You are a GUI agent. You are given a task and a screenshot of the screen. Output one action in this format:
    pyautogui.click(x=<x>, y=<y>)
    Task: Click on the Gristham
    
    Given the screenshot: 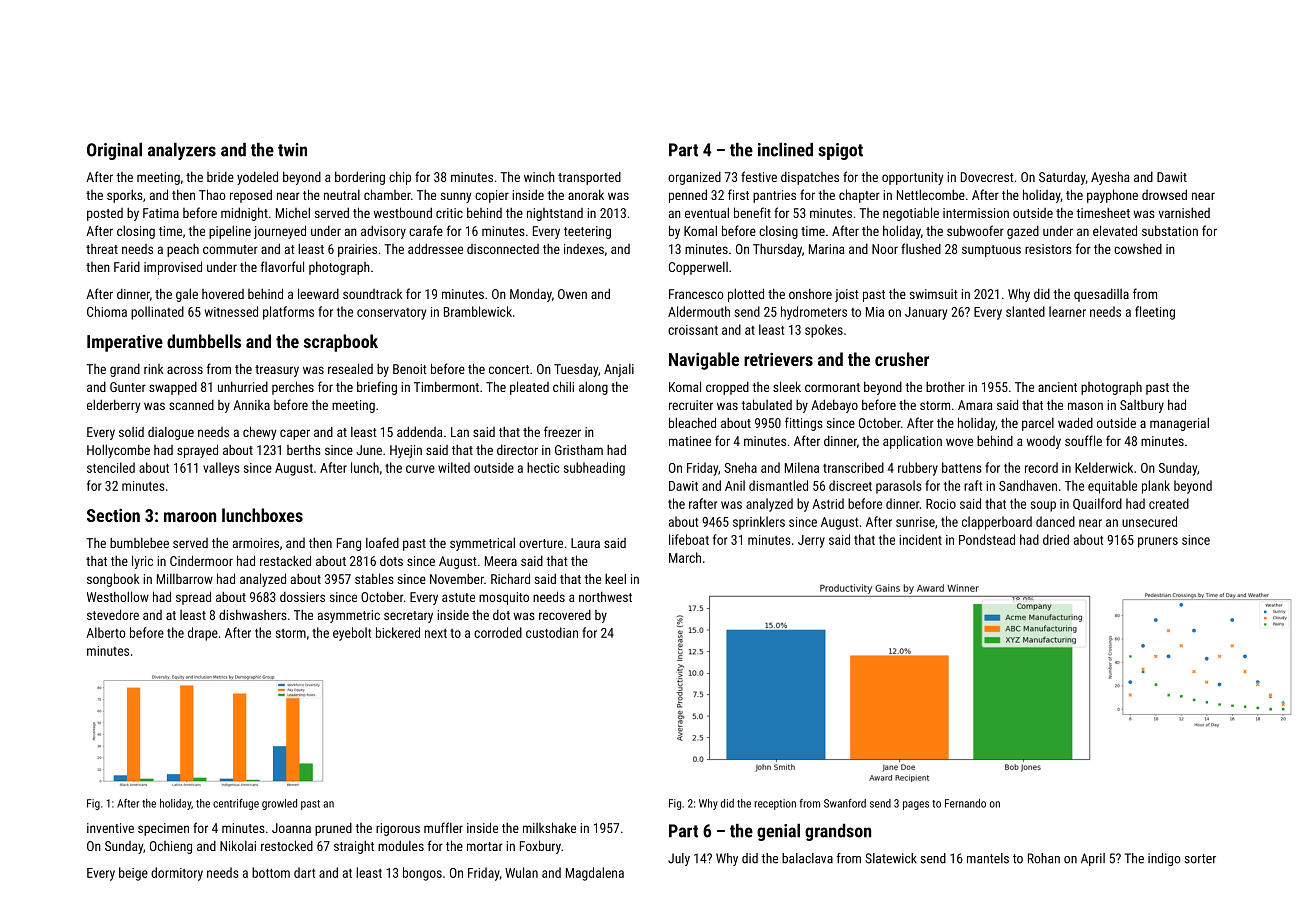 What is the action you would take?
    pyautogui.click(x=579, y=449)
